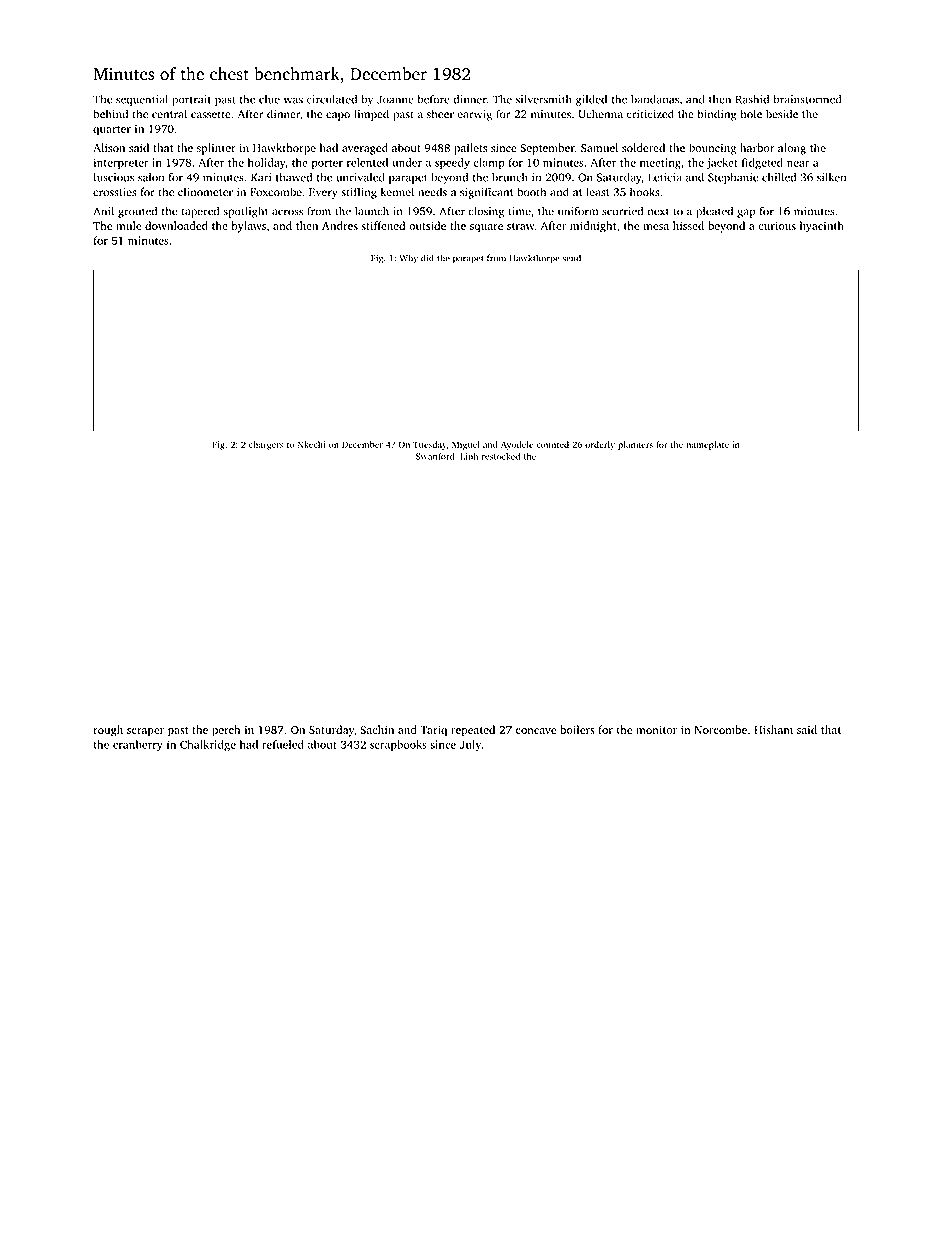 Image resolution: width=952 pixels, height=1233 pixels. I want to click on hyacinth, so click(822, 227).
